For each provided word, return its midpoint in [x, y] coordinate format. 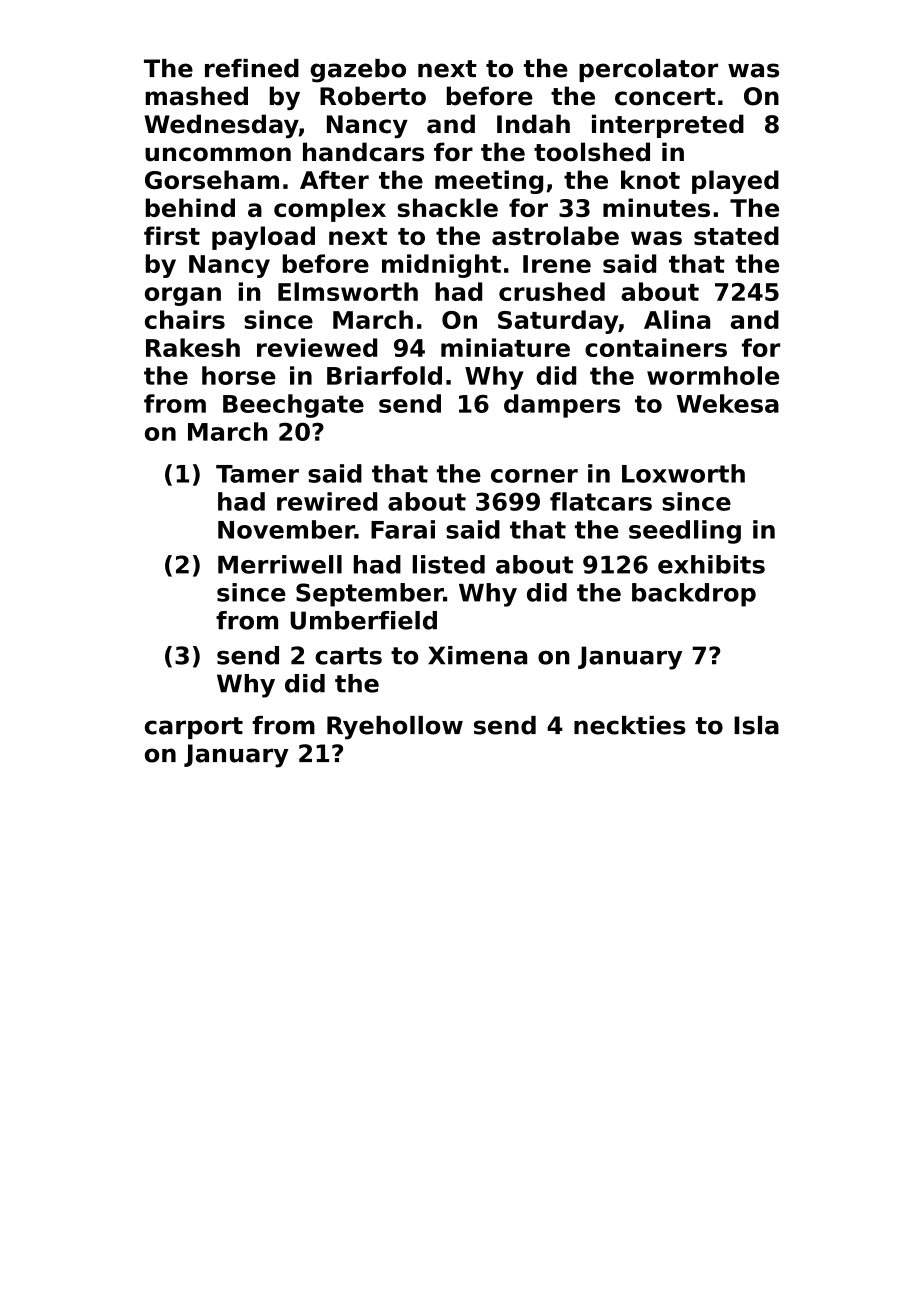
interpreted [668, 126]
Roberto [373, 96]
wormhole [713, 375]
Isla [756, 725]
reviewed [317, 347]
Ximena [477, 655]
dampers [562, 406]
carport [194, 728]
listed [449, 564]
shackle [448, 207]
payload [263, 238]
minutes [656, 207]
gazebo [358, 71]
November [286, 529]
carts [348, 656]
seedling [685, 532]
